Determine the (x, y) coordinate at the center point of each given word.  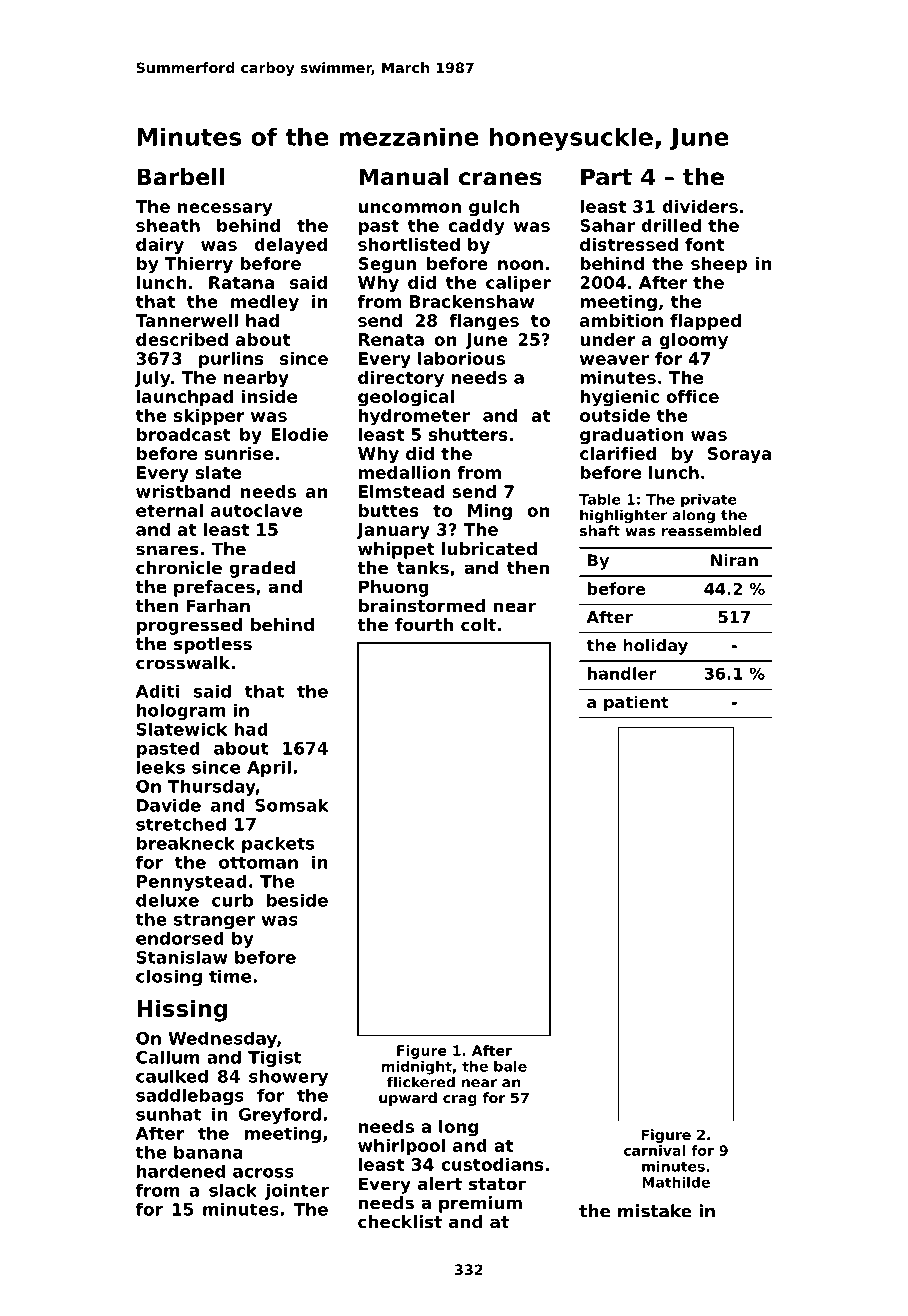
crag (460, 1100)
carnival (654, 1150)
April (269, 768)
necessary (225, 210)
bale (510, 1066)
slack (233, 1190)
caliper (518, 284)
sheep (719, 265)
